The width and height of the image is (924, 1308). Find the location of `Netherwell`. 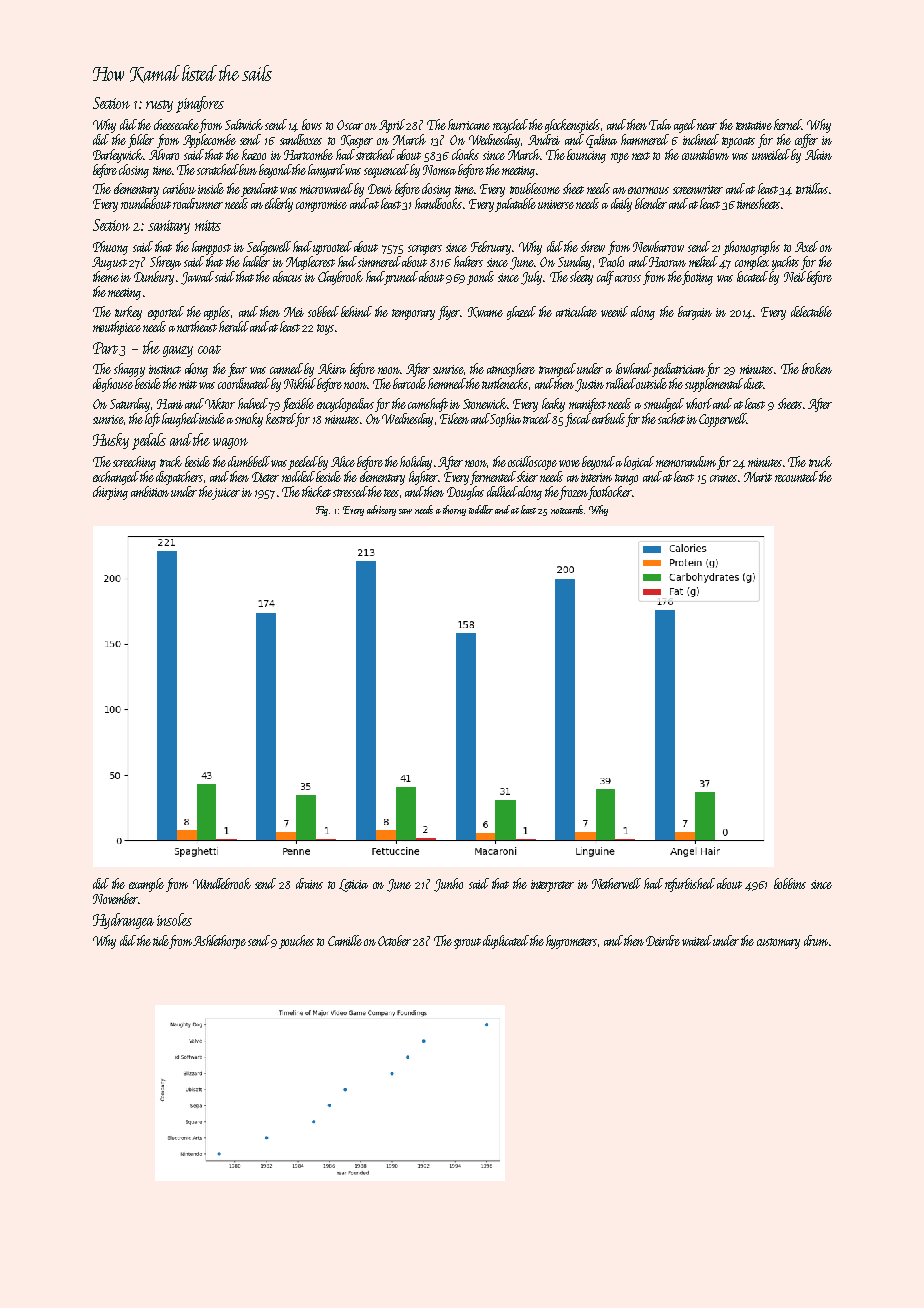

Netherwell is located at coordinates (616, 883).
